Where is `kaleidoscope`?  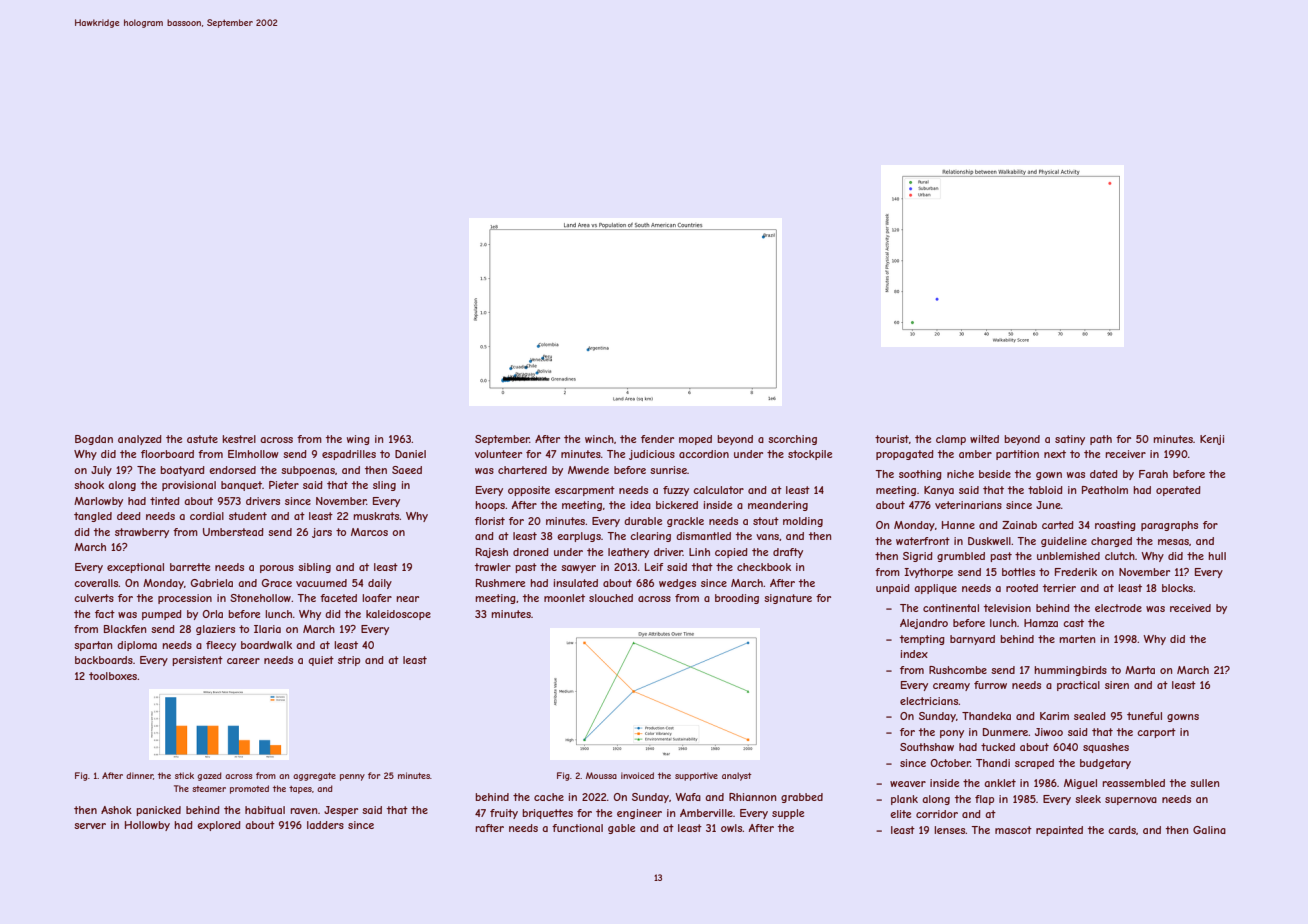 kaleidoscope is located at coordinates (398, 615).
